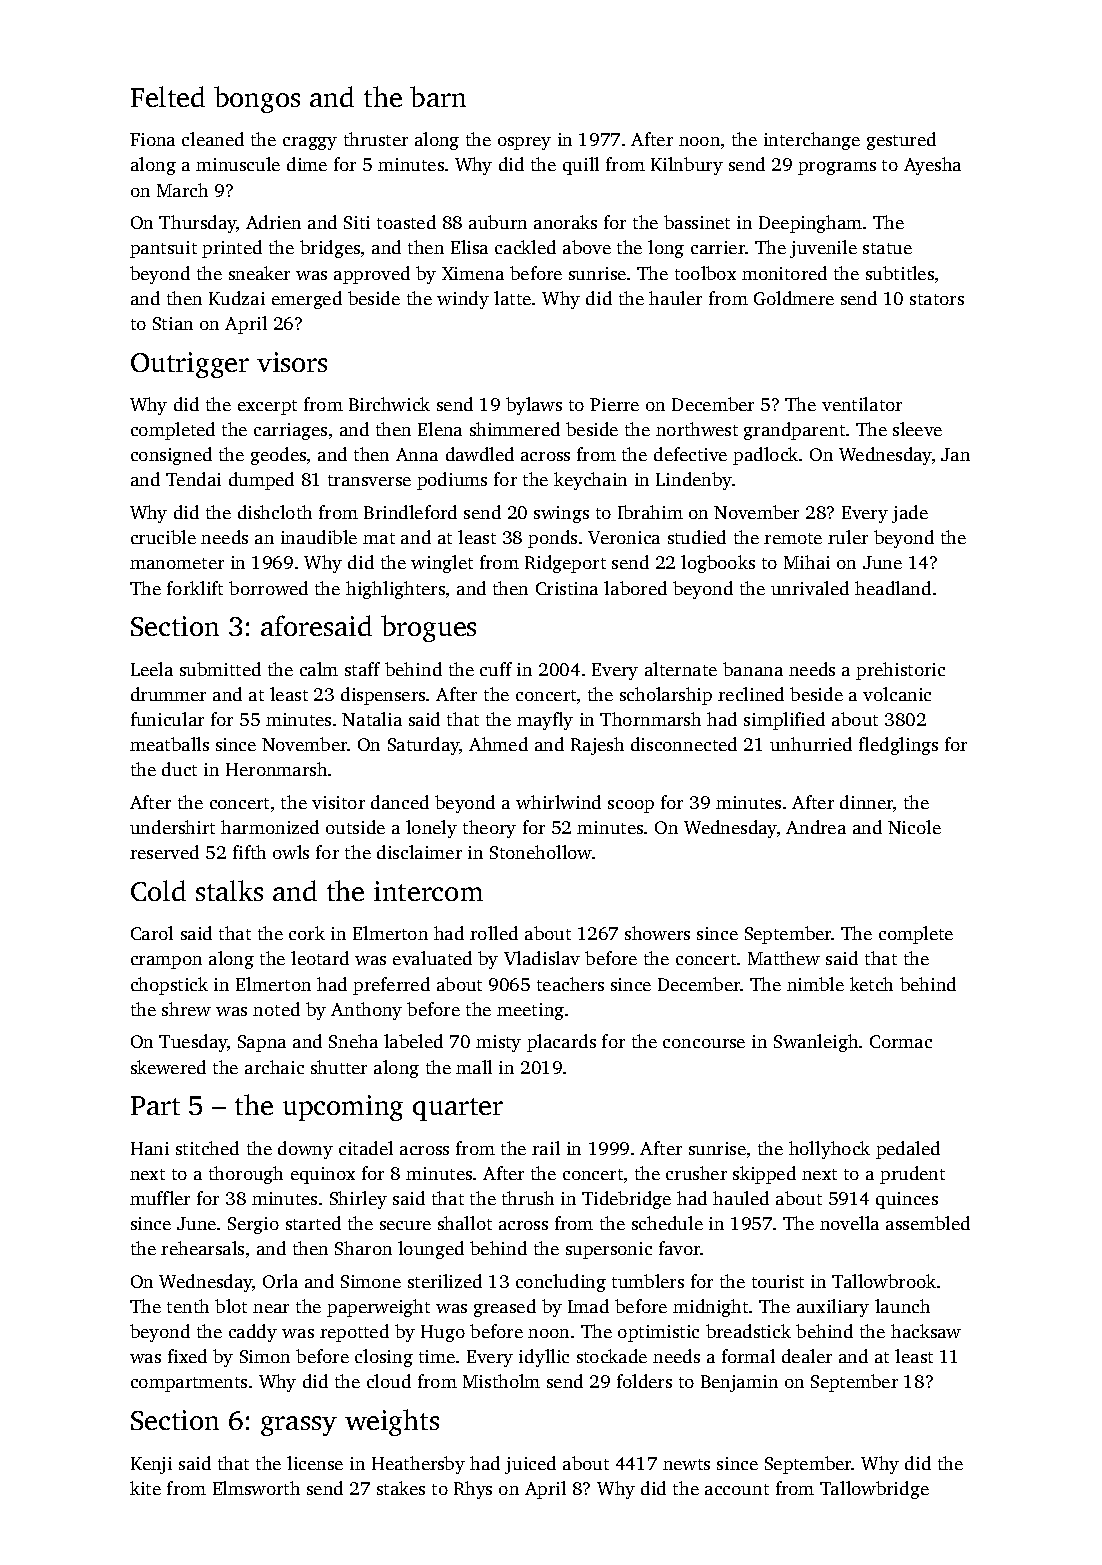  I want to click on Pierre, so click(614, 404).
